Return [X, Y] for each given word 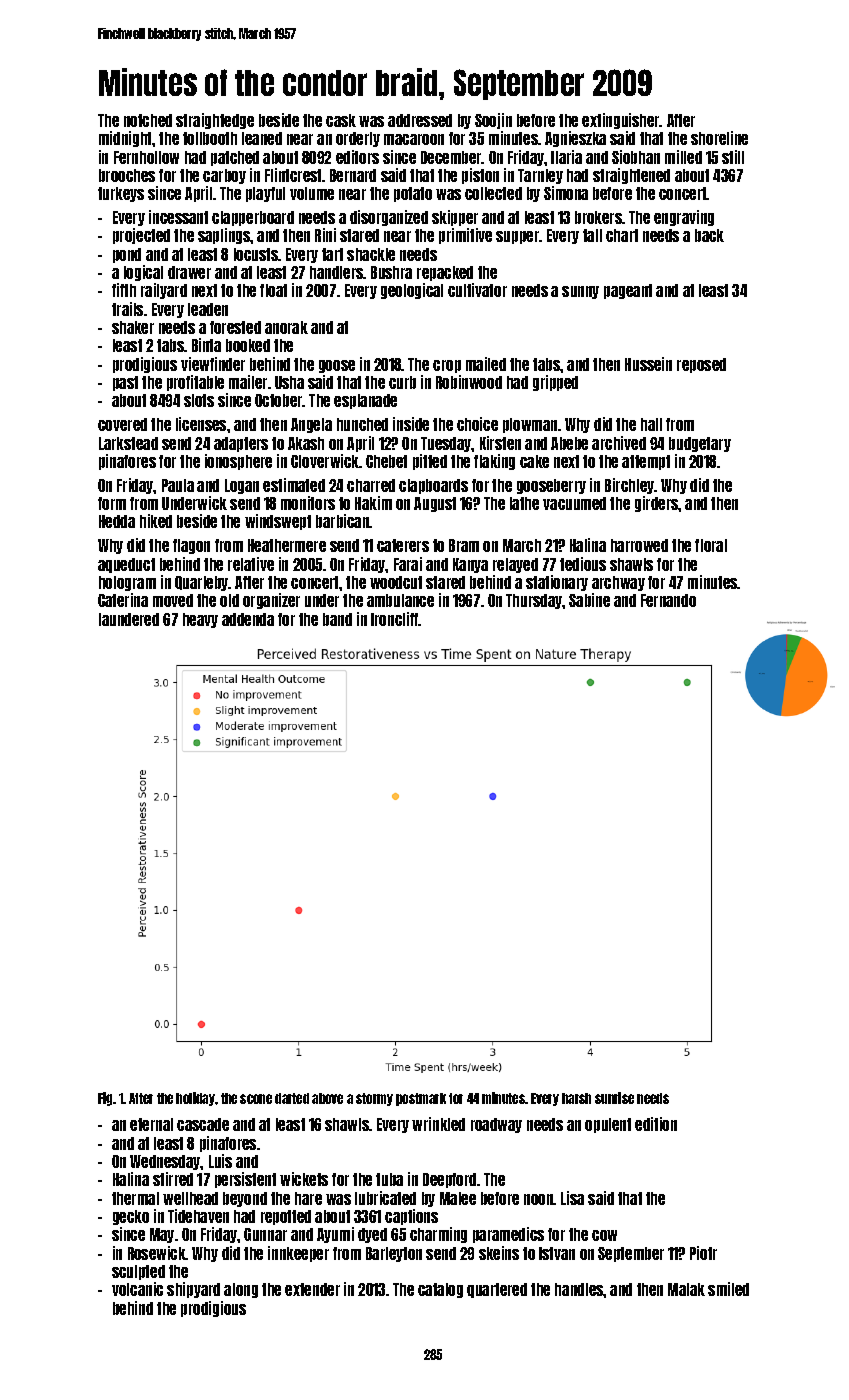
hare [308, 1198]
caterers [403, 545]
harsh [576, 1098]
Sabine [589, 600]
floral [711, 545]
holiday [195, 1099]
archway [618, 583]
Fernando [668, 600]
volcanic [137, 1289]
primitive [465, 236]
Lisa [572, 1198]
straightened [631, 176]
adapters [241, 444]
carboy [224, 176]
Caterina [123, 600]
